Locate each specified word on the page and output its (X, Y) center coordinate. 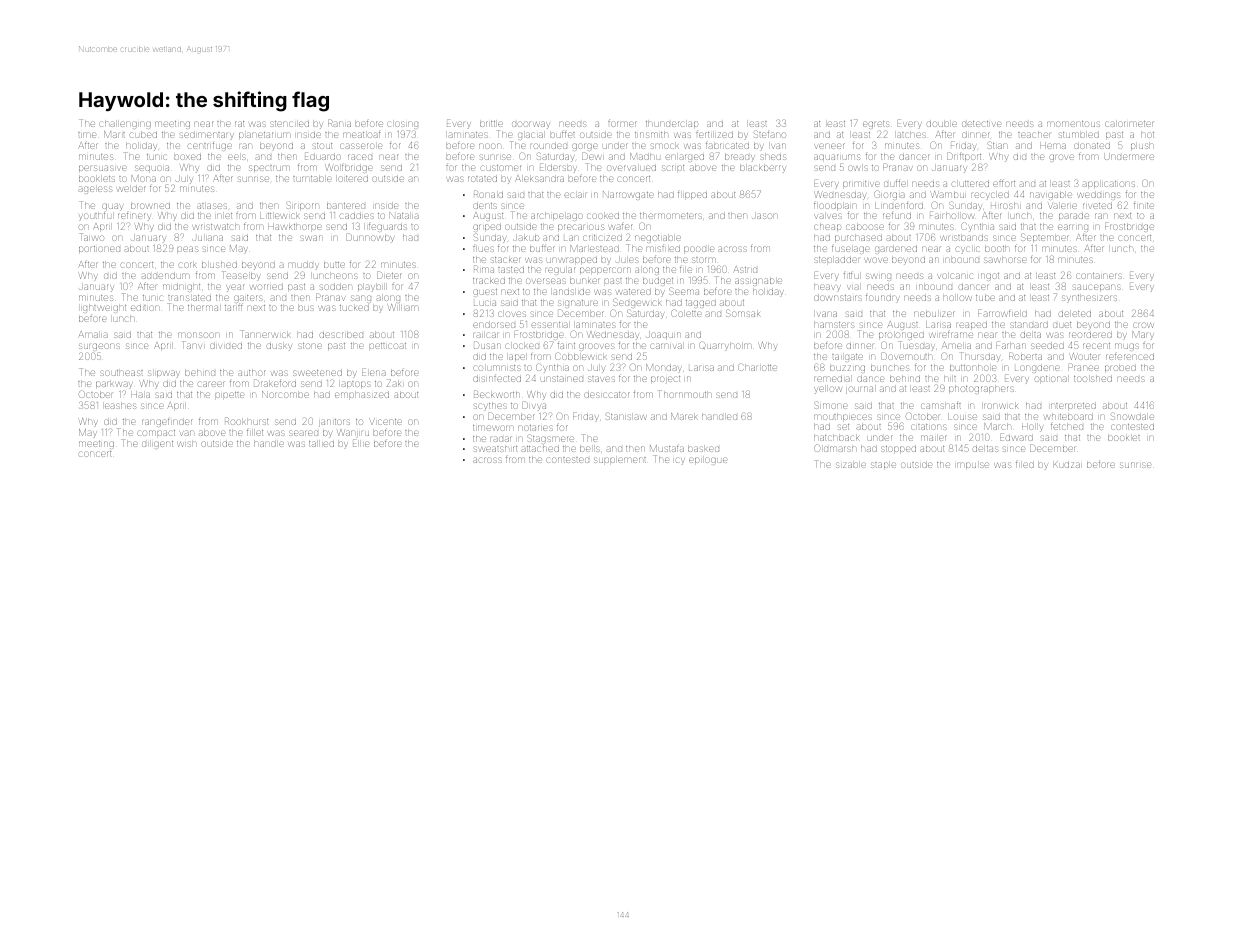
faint (566, 346)
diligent (157, 445)
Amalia (93, 334)
